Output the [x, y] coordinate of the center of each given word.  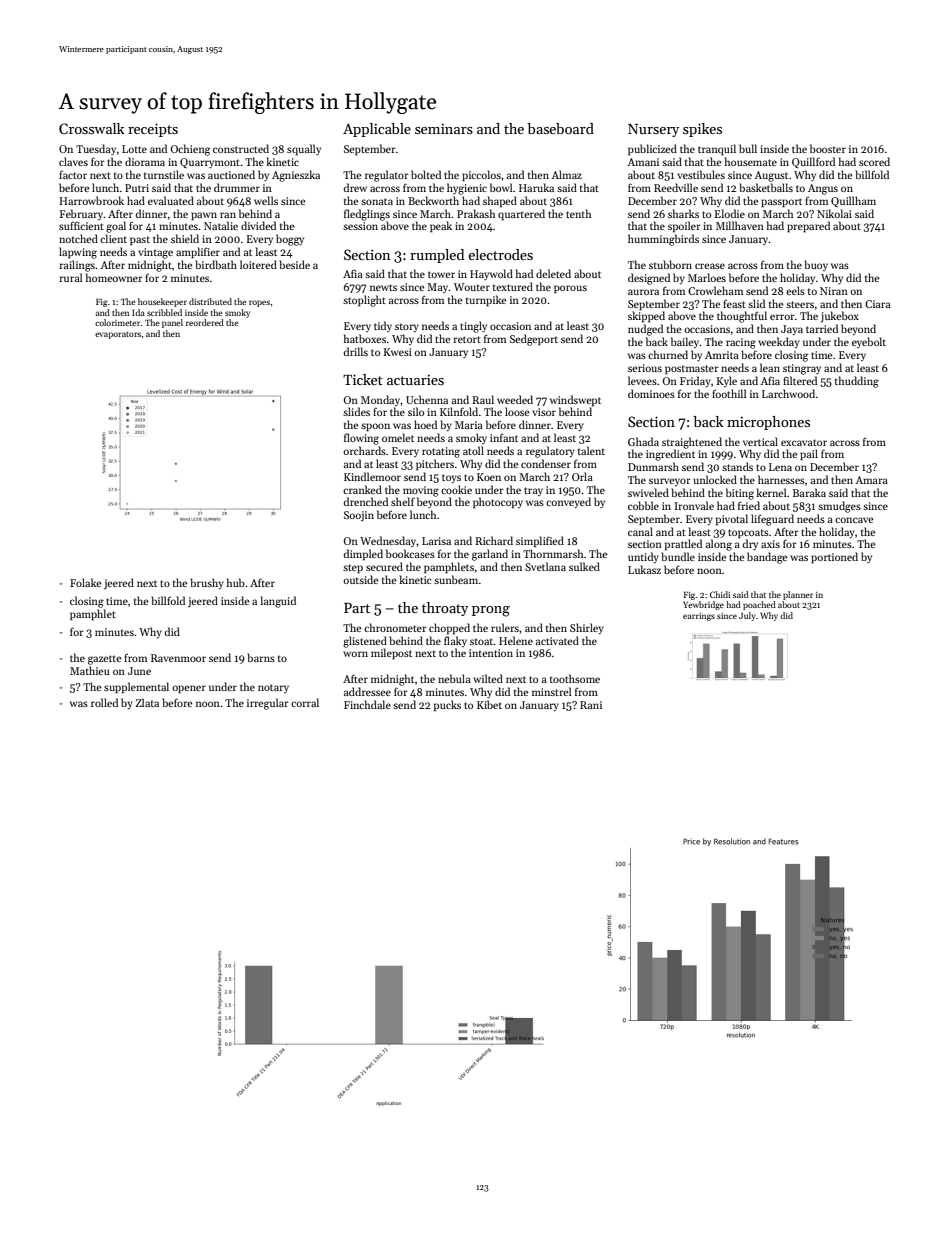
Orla [582, 476]
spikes [702, 130]
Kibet [489, 704]
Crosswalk [92, 128]
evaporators [118, 335]
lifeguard [772, 520]
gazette [104, 660]
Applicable [377, 130]
